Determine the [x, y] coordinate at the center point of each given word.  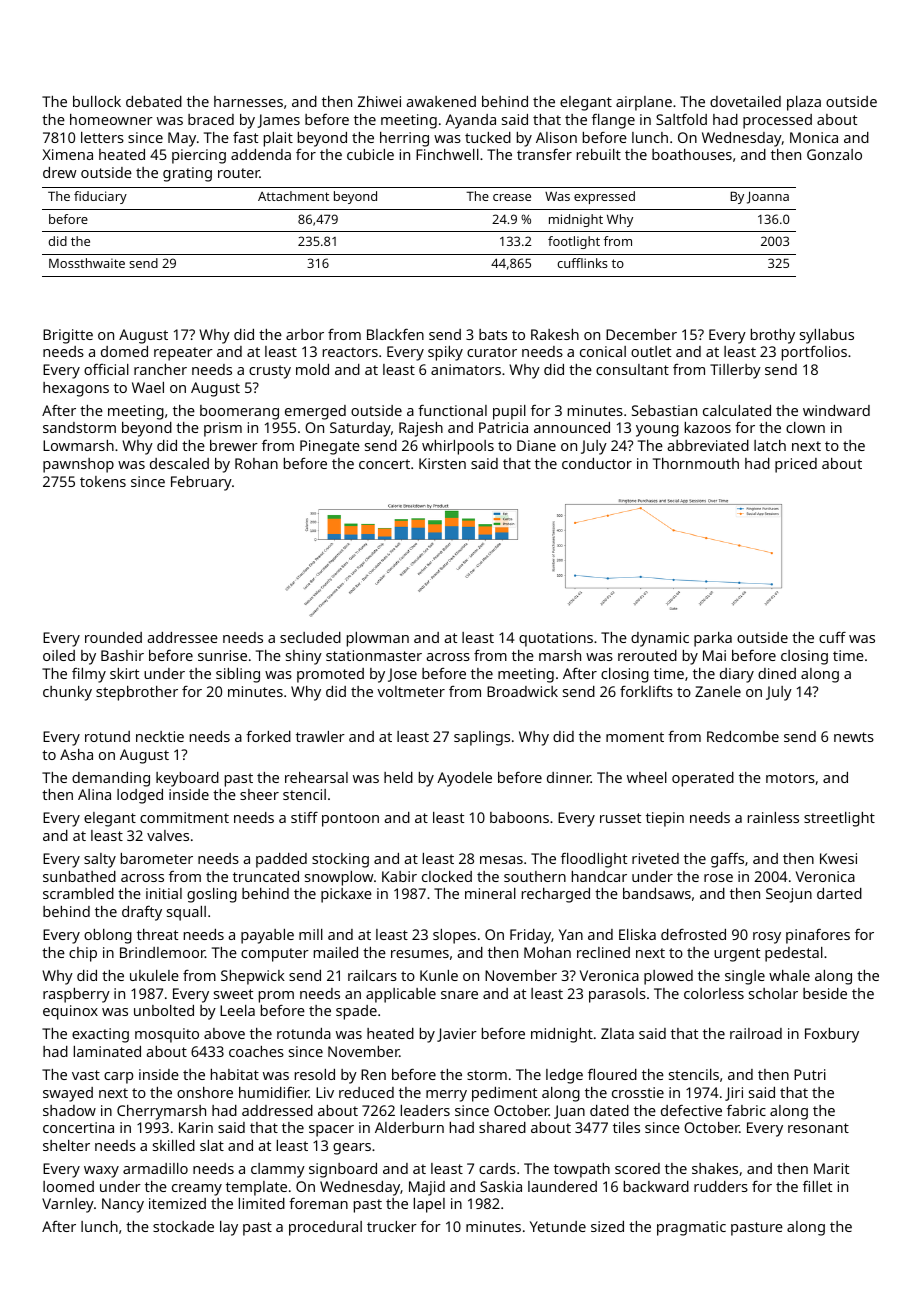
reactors [350, 352]
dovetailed [745, 101]
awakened [441, 101]
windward [836, 410]
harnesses [248, 101]
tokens [103, 481]
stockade [183, 1226]
